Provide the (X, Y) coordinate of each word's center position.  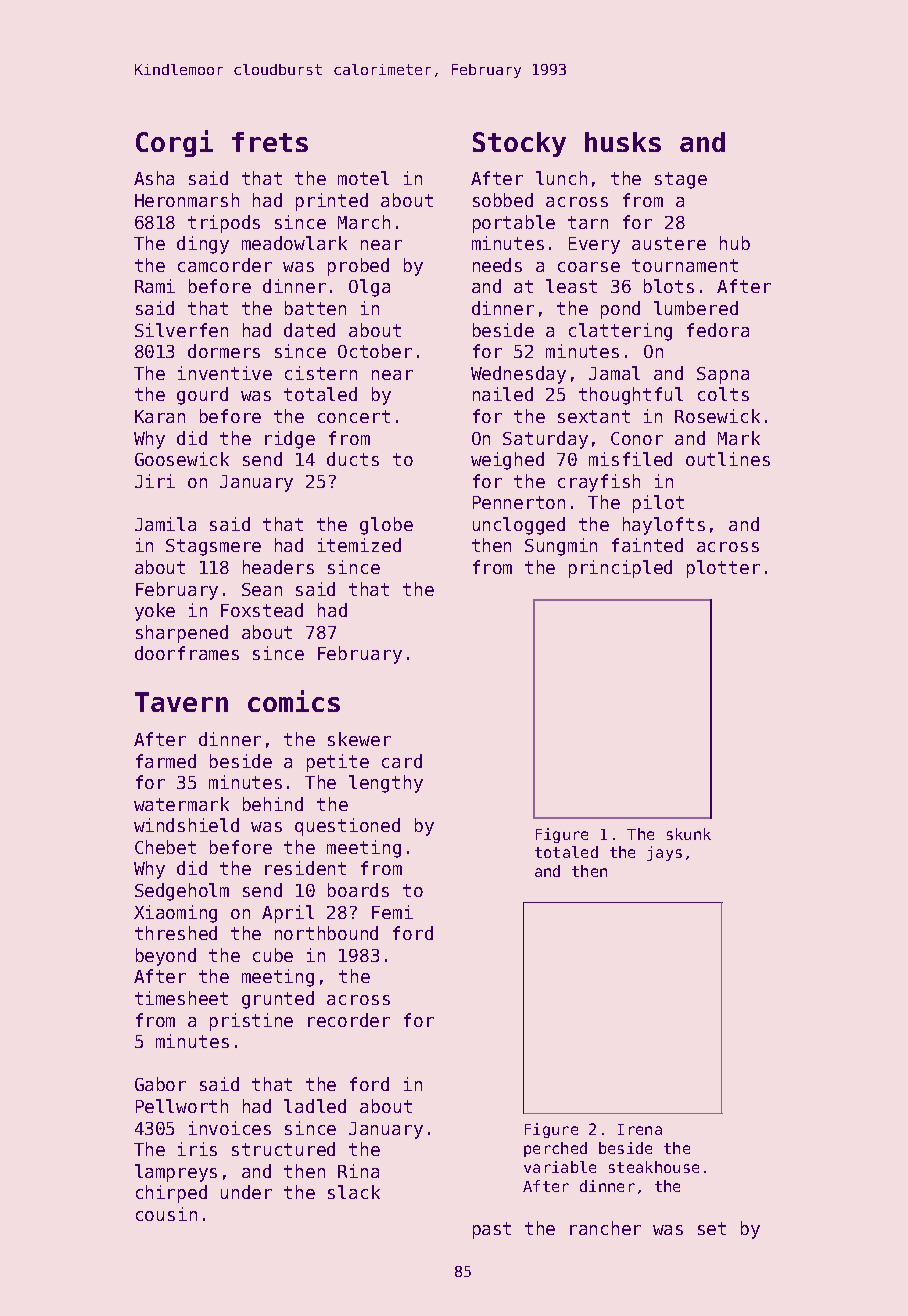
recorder (349, 1020)
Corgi (174, 143)
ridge (290, 440)
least (571, 286)
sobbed (503, 200)
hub (735, 243)
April (288, 914)
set (712, 1228)
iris (197, 1149)
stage (681, 180)
